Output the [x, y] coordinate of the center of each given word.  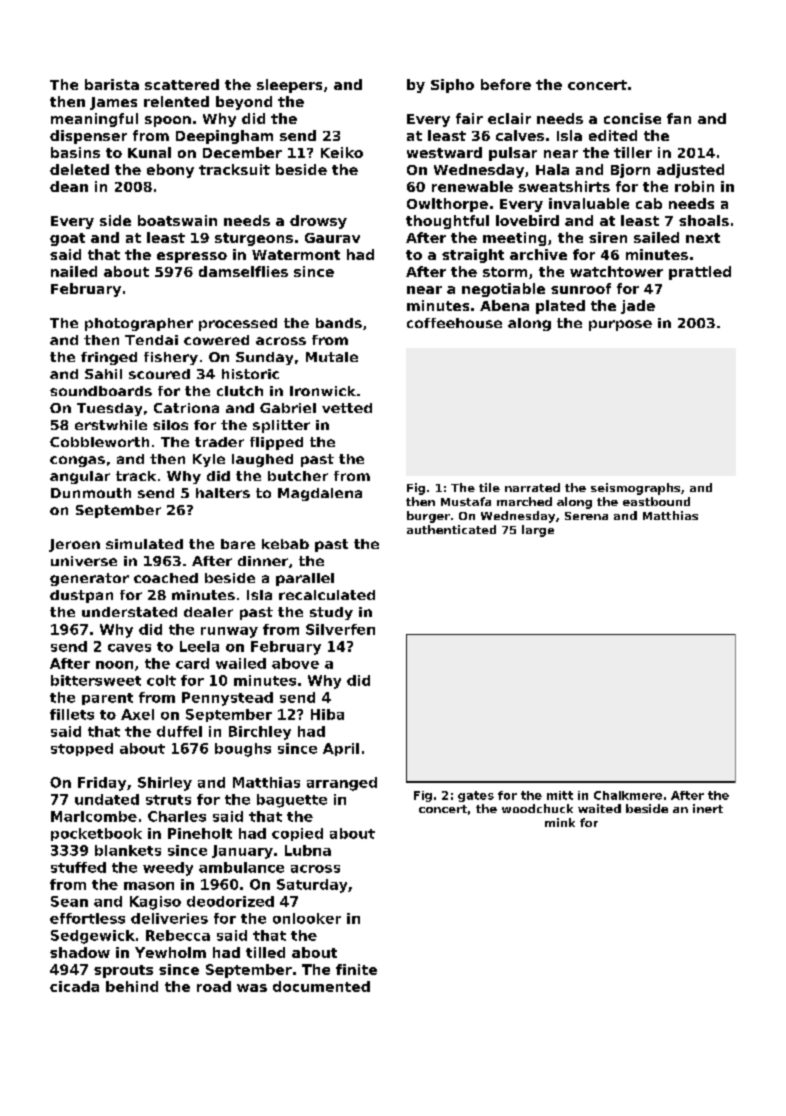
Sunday [264, 358]
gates [476, 796]
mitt [560, 795]
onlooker [307, 918]
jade [638, 307]
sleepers [289, 86]
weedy [168, 869]
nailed [74, 271]
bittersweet [96, 680]
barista [112, 84]
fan [679, 118]
